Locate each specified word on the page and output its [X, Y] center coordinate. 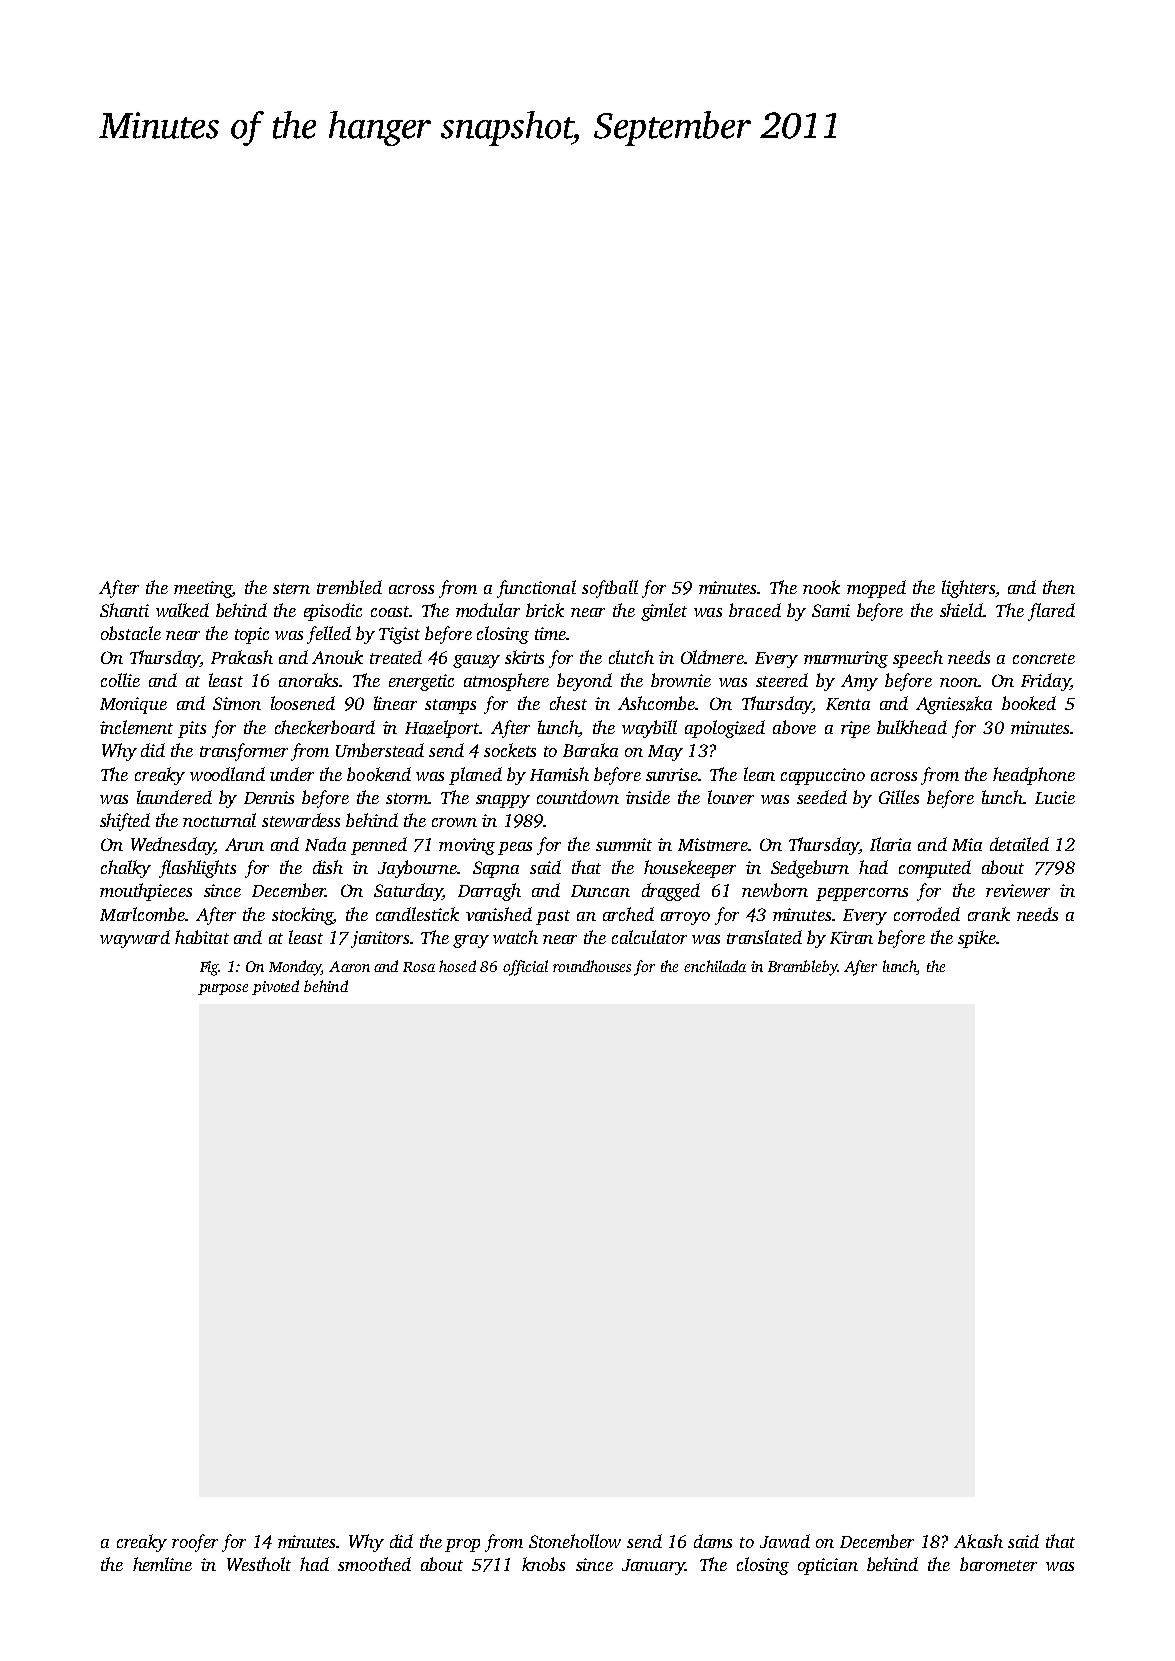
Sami [831, 610]
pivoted [275, 987]
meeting [203, 589]
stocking [302, 916]
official [525, 968]
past [553, 917]
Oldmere [712, 657]
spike [977, 939]
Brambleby [802, 968]
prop [462, 1545]
